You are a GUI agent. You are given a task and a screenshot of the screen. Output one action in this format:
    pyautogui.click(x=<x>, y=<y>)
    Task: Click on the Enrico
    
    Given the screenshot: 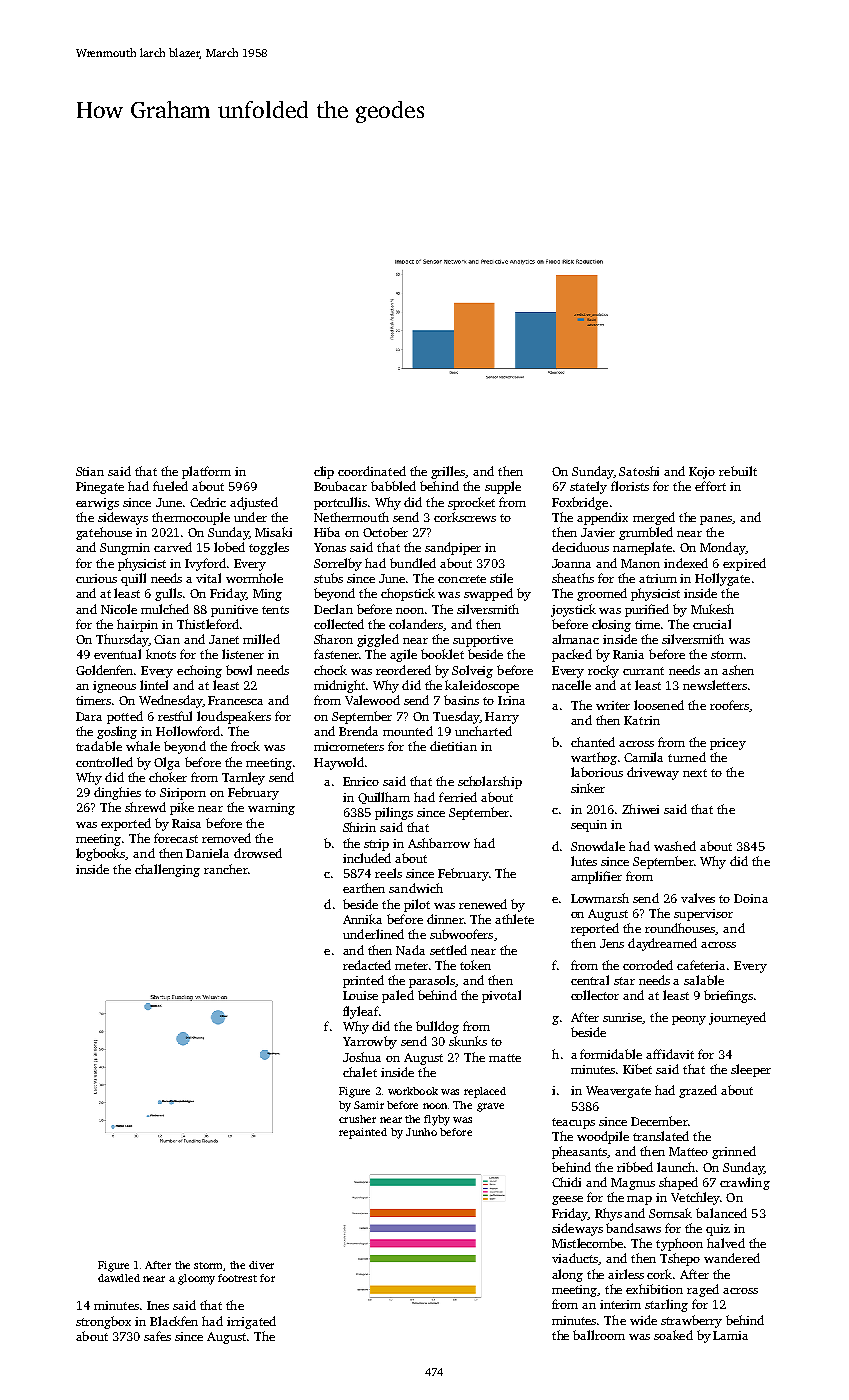 What is the action you would take?
    pyautogui.click(x=361, y=781)
